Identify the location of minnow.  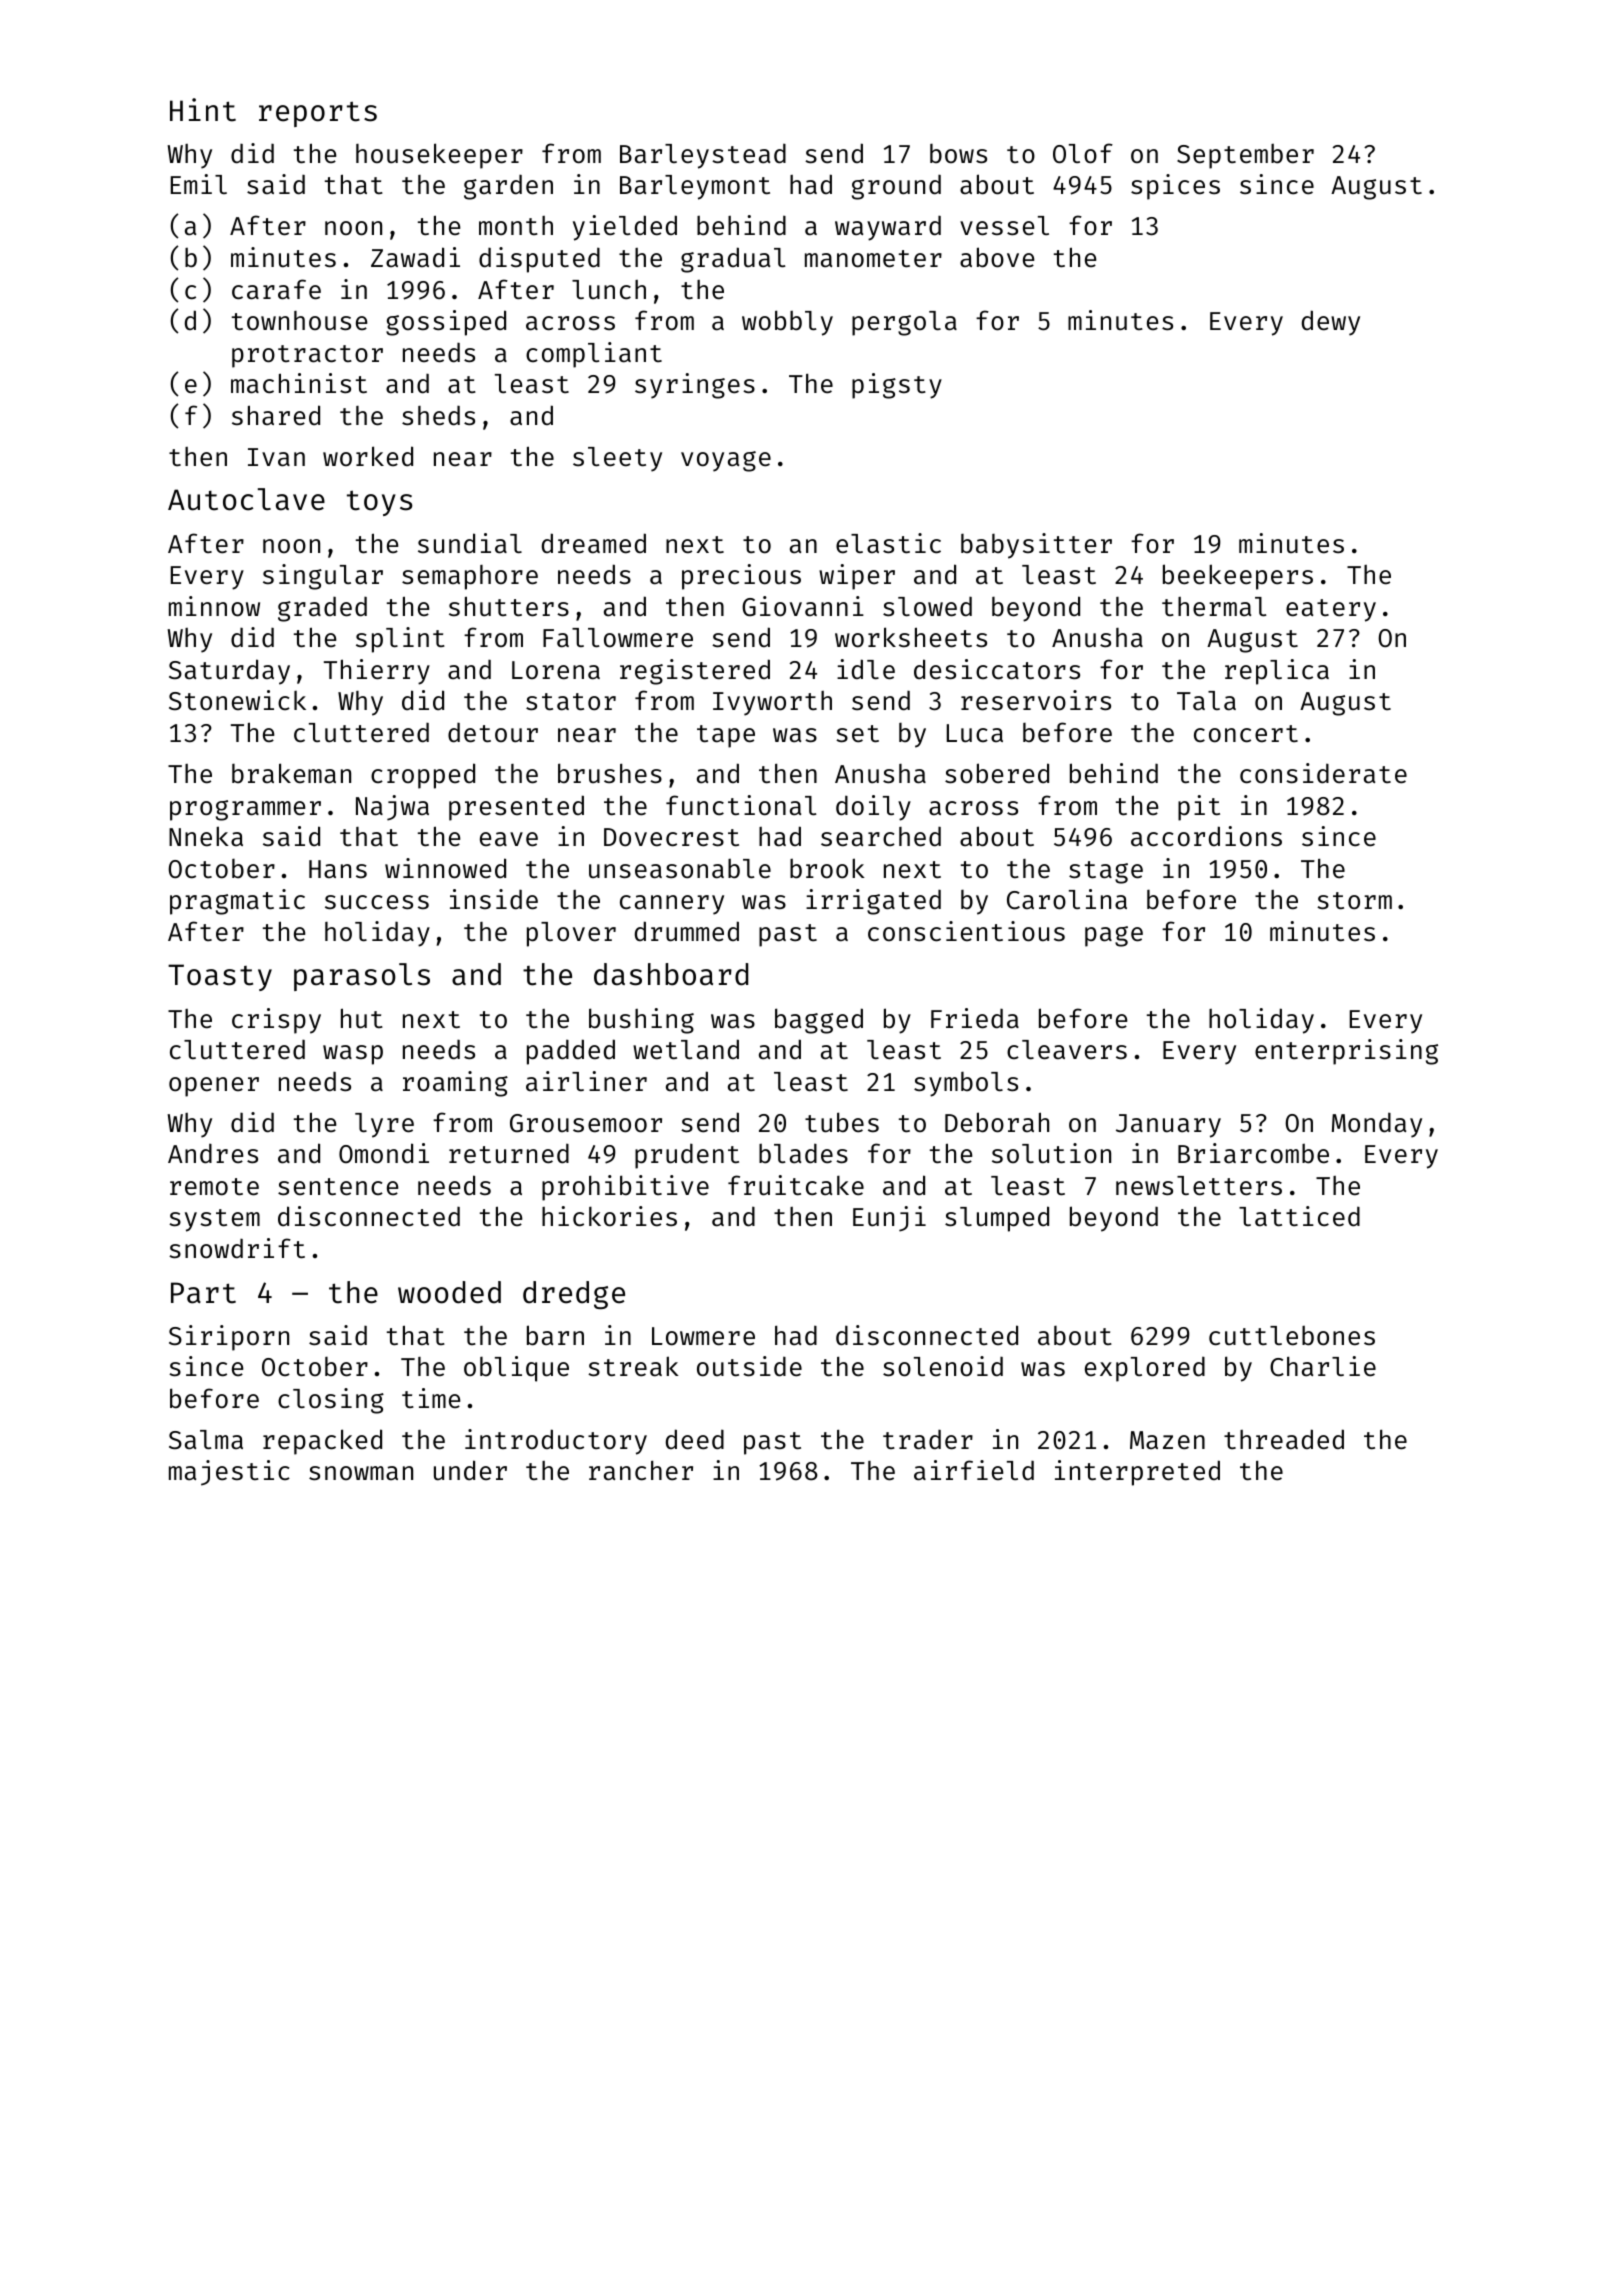
(214, 606).
